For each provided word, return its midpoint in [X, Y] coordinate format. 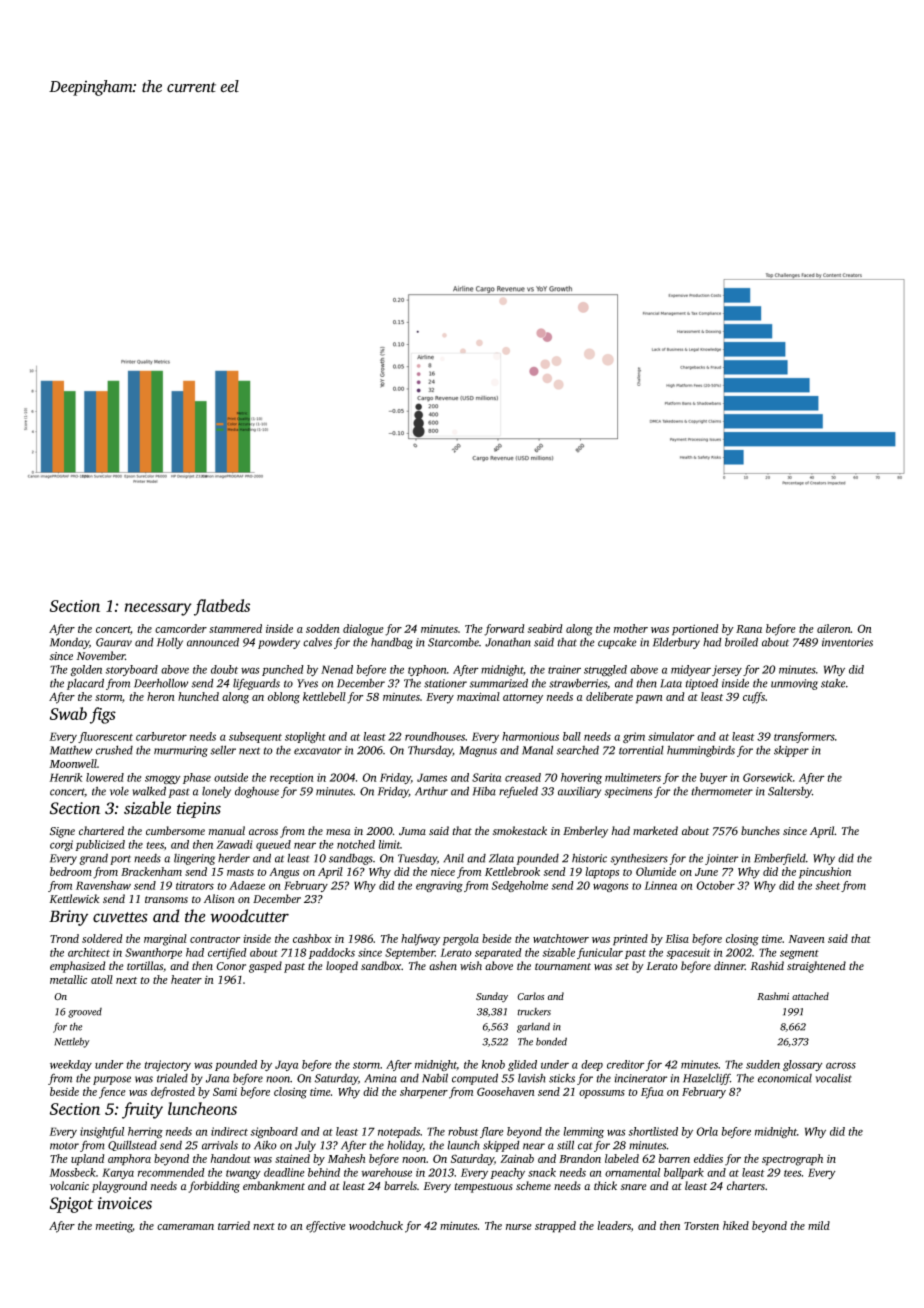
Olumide [656, 871]
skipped [501, 1146]
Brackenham [151, 871]
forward [504, 630]
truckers [534, 1012]
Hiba [484, 791]
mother [631, 628]
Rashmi [773, 996]
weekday [71, 1065]
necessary [158, 609]
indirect [229, 1131]
